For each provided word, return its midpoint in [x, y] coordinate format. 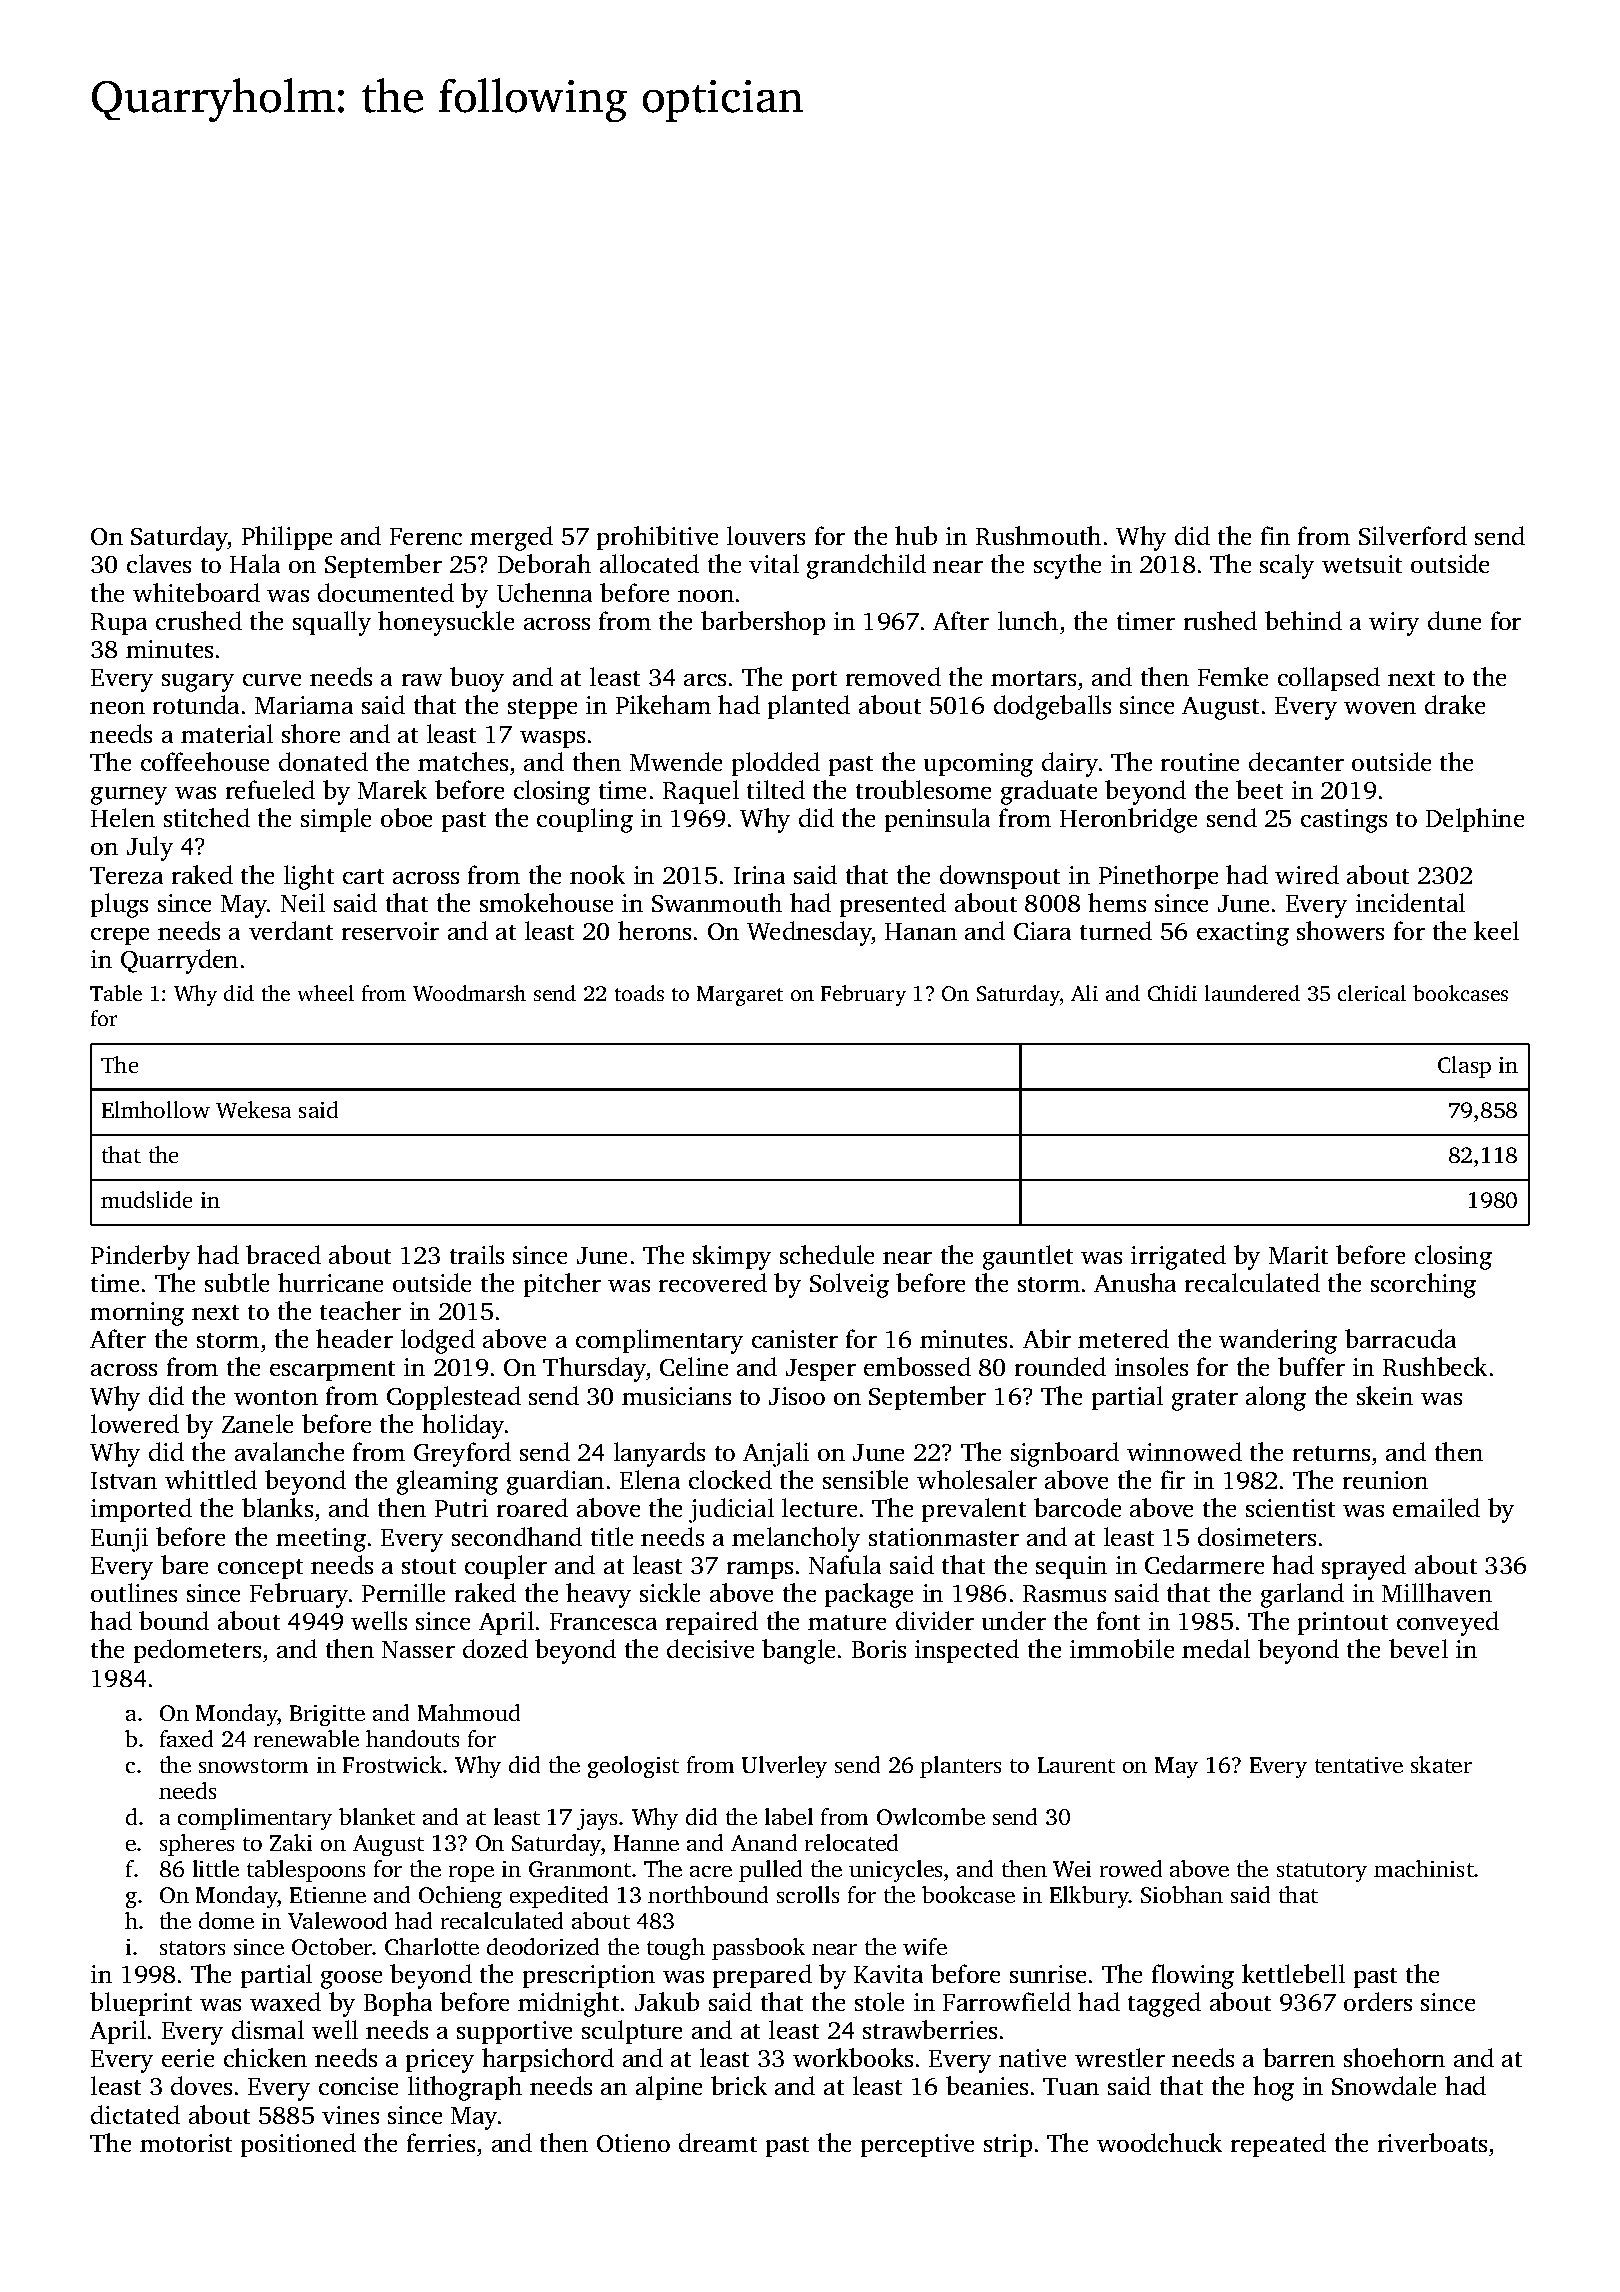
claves [159, 563]
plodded [776, 764]
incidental [1410, 902]
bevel [1418, 1648]
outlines [134, 1592]
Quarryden [179, 961]
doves [201, 2085]
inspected [967, 1651]
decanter [1296, 761]
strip [1008, 2145]
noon [706, 596]
